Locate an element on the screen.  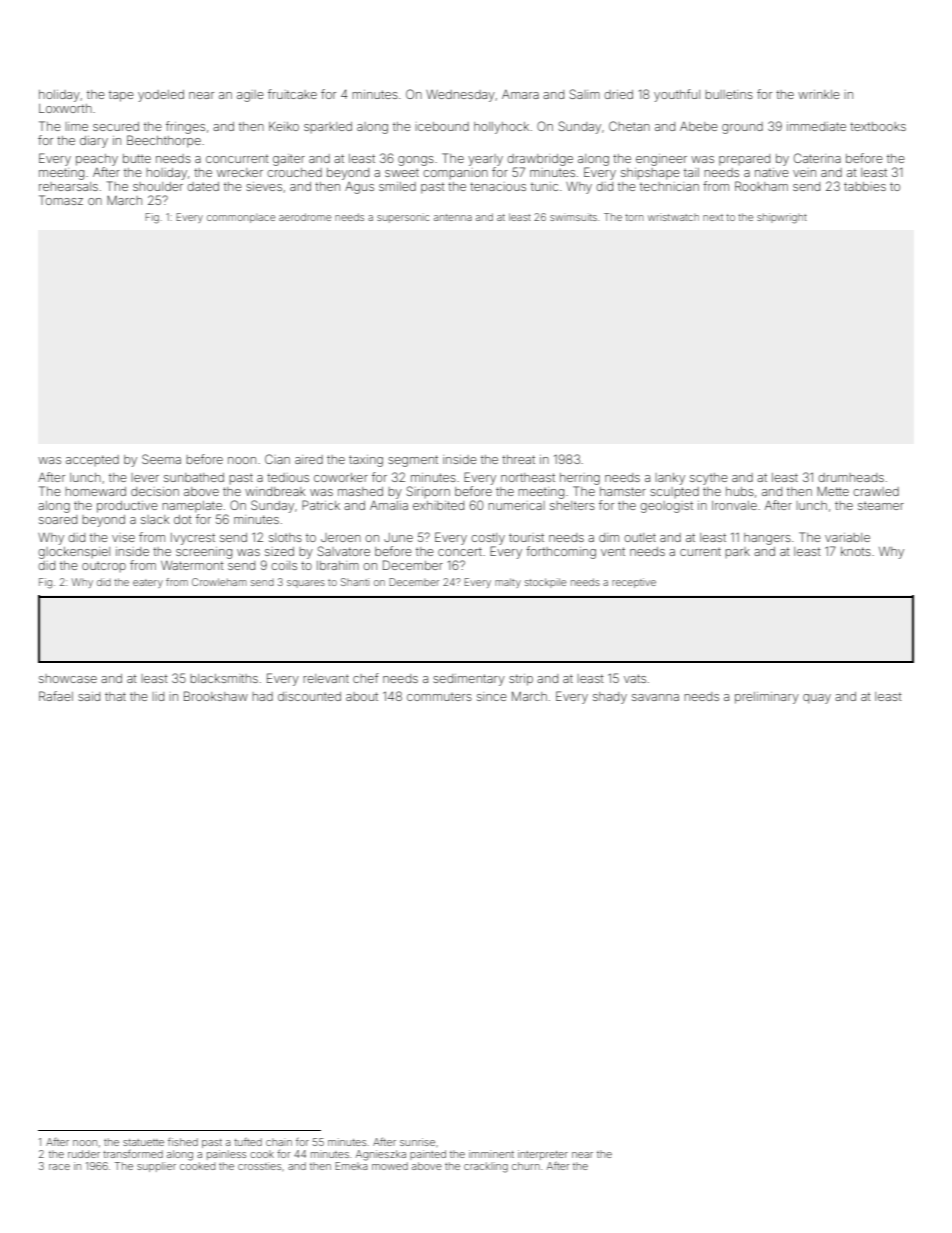
supplier is located at coordinates (156, 1167).
